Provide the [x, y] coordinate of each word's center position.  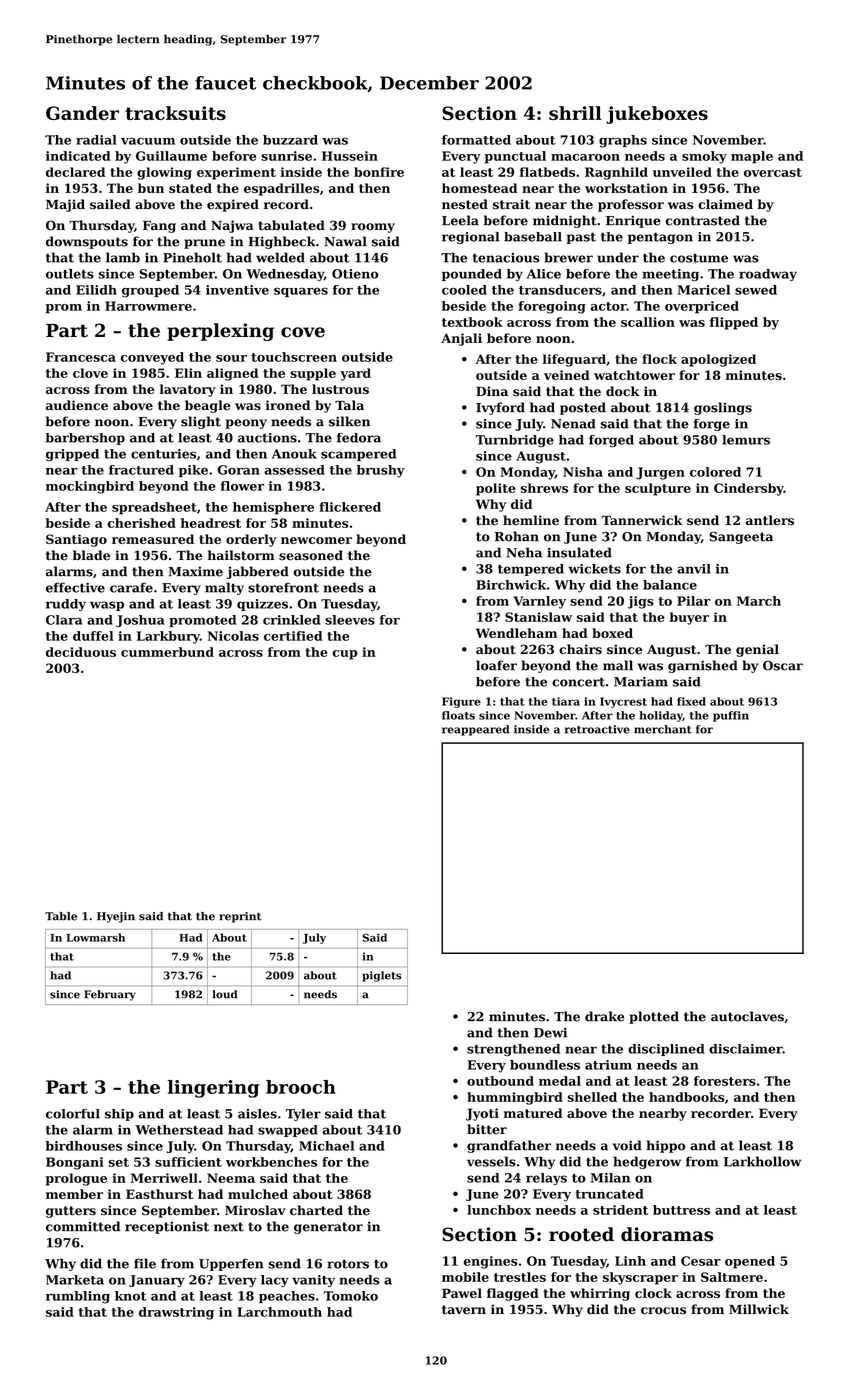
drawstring [176, 1313]
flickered [350, 507]
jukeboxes [657, 115]
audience [77, 405]
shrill [575, 113]
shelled [592, 1097]
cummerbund [167, 652]
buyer [689, 618]
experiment [236, 173]
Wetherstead [179, 1130]
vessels [491, 1161]
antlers [770, 520]
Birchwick [511, 585]
